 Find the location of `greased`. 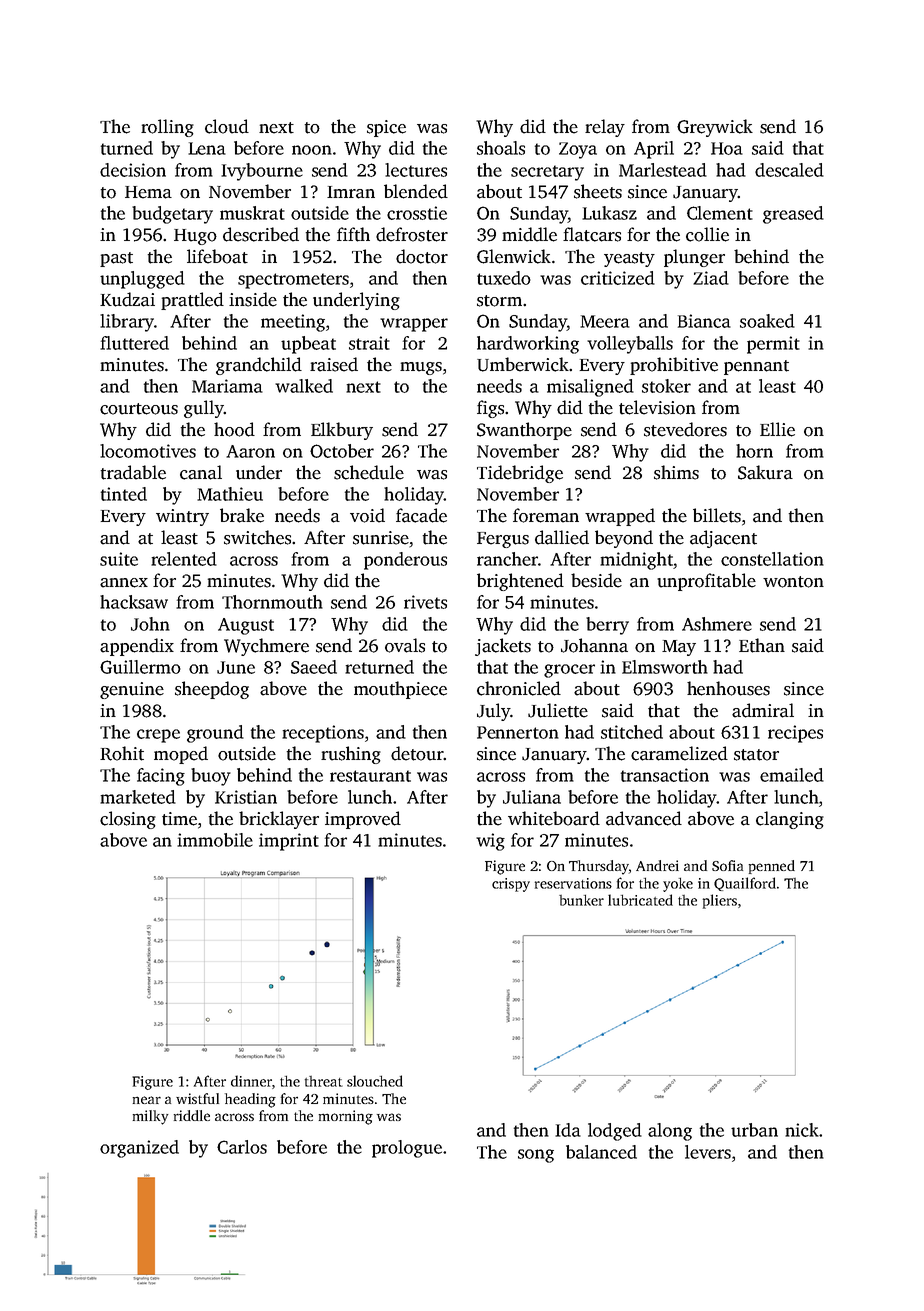

greased is located at coordinates (793, 215).
